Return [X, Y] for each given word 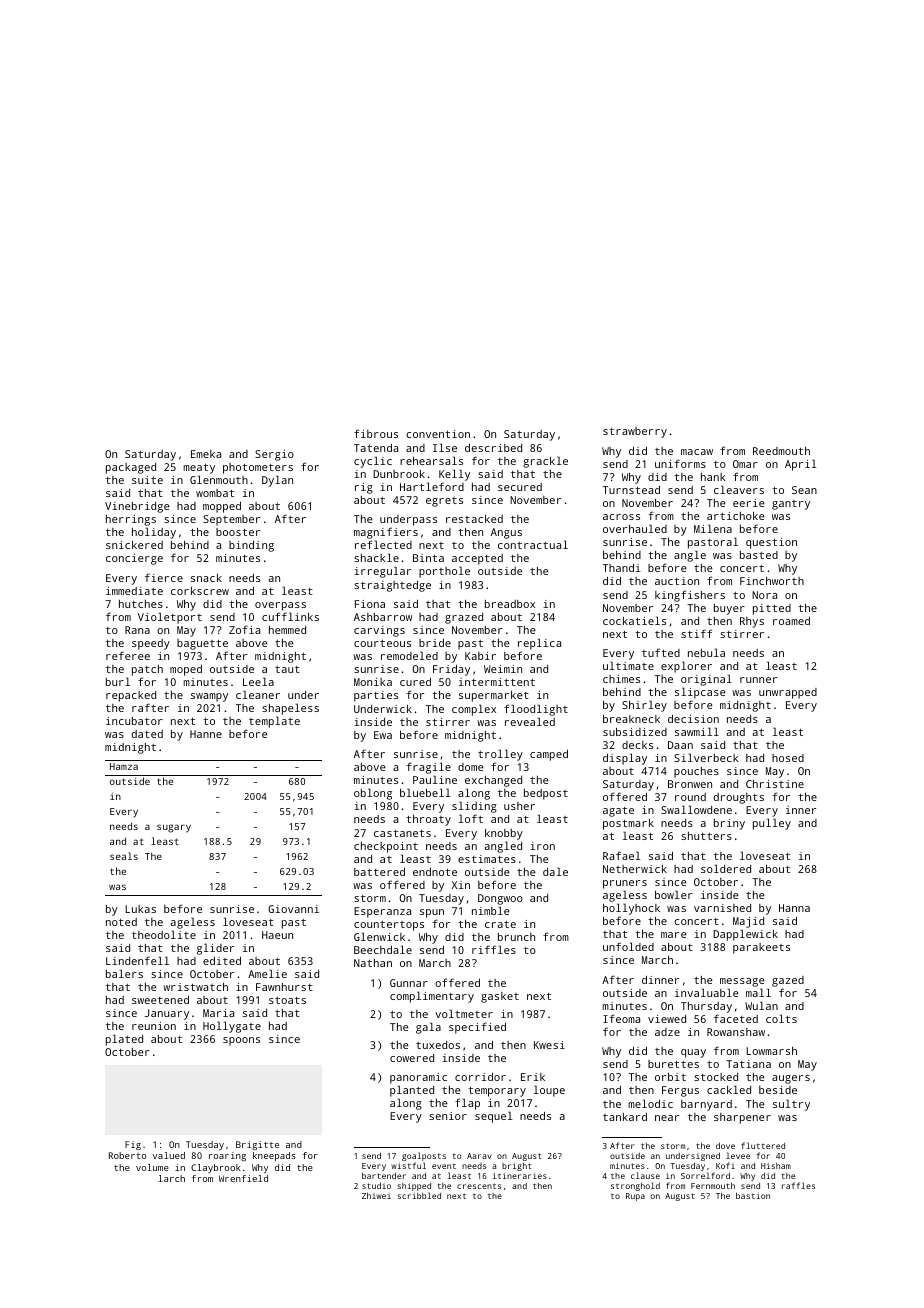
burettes [673, 1064]
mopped [222, 507]
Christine [775, 784]
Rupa [635, 1197]
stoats [287, 1000]
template [274, 722]
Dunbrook [399, 474]
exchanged [493, 782]
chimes [621, 679]
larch [172, 1178]
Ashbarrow [383, 617]
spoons [241, 1041]
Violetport [170, 618]
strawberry [635, 432]
